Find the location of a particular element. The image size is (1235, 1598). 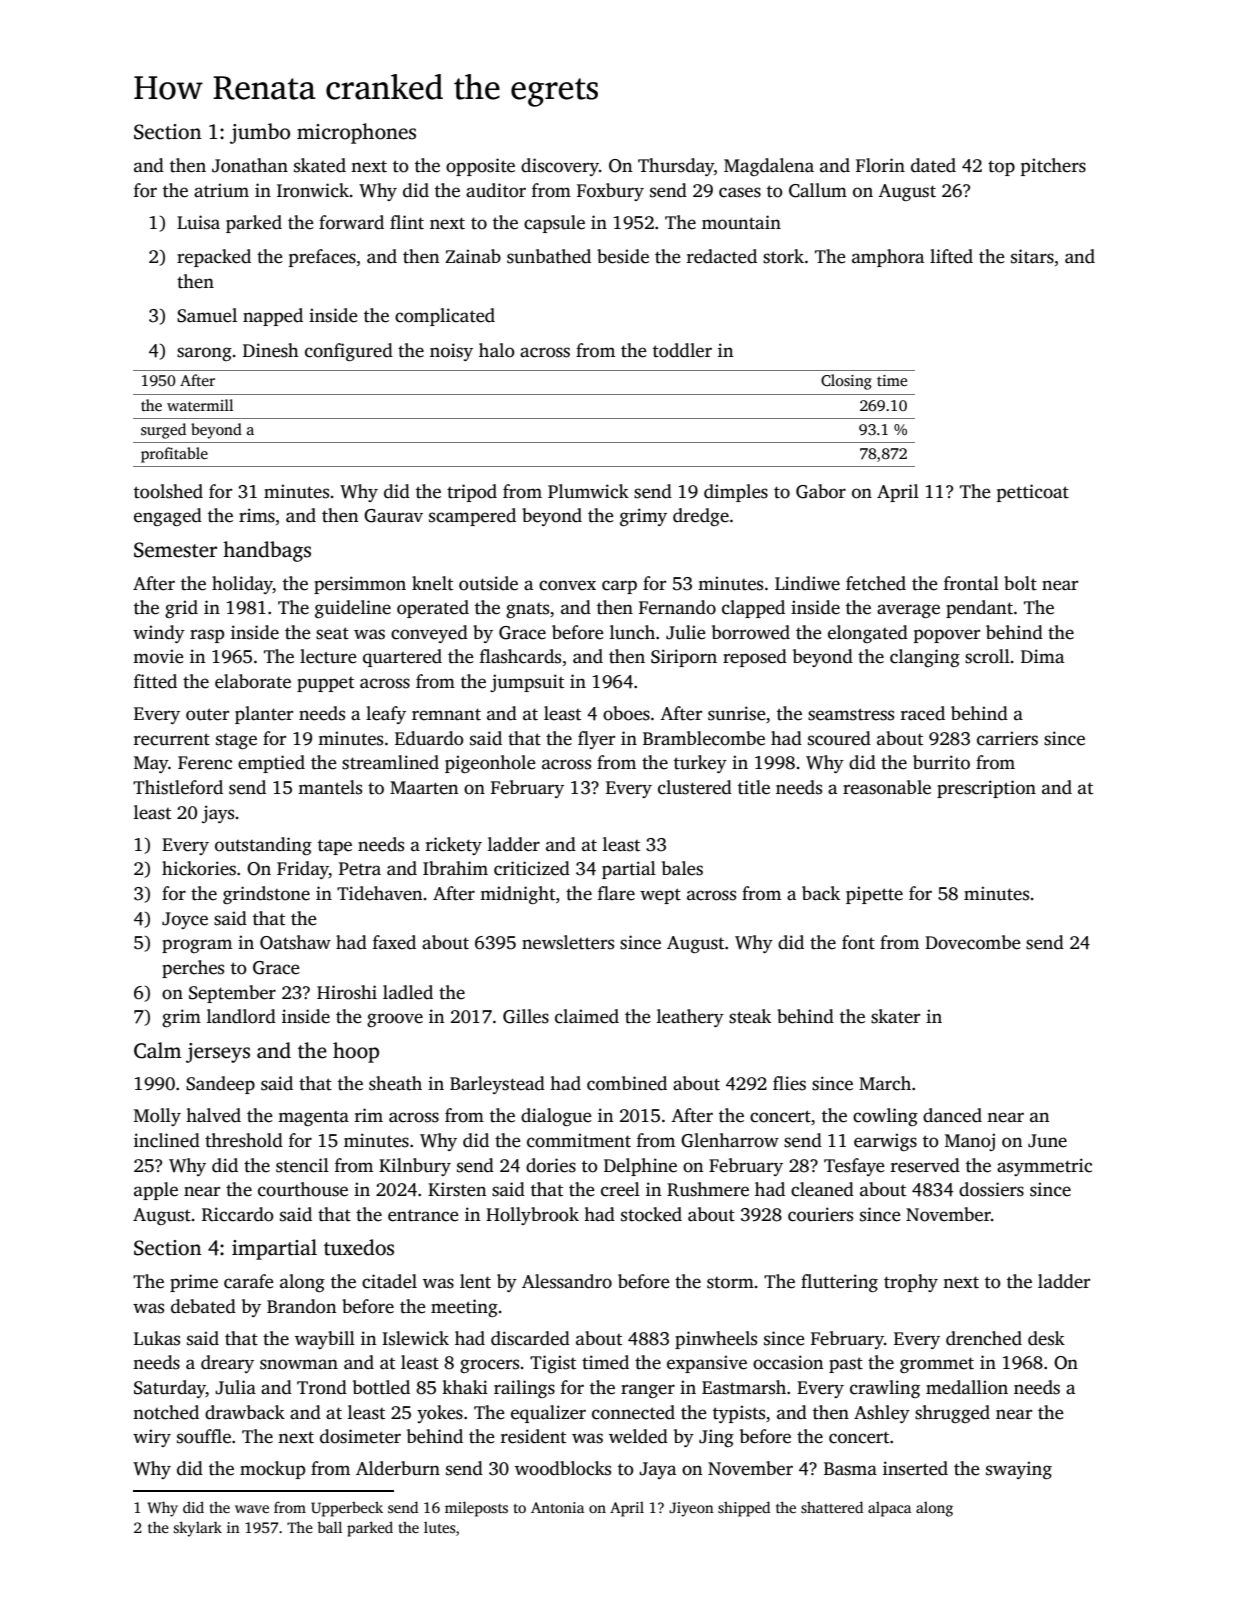

jumpsuit is located at coordinates (527, 683).
